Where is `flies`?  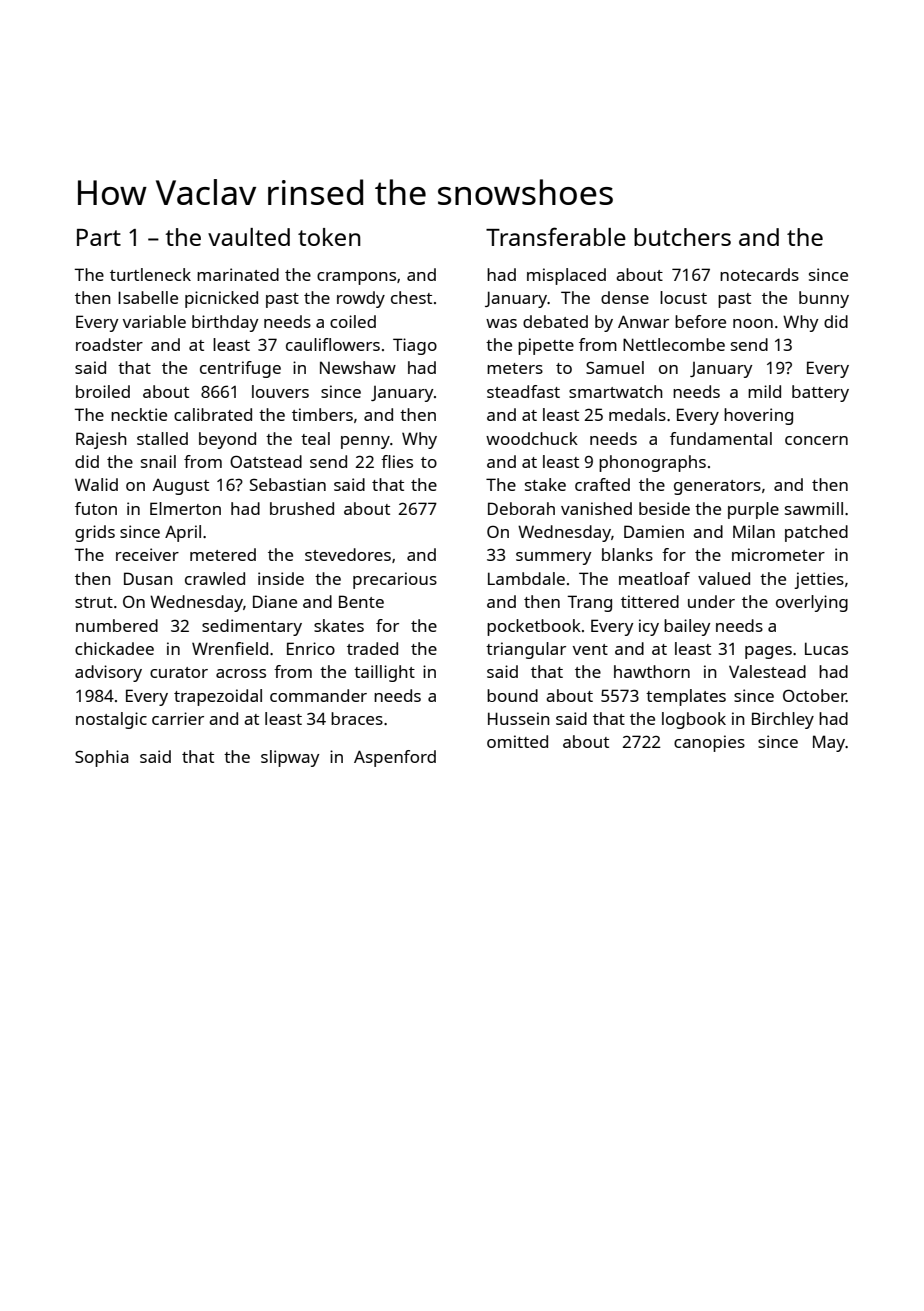
flies is located at coordinates (397, 461).
